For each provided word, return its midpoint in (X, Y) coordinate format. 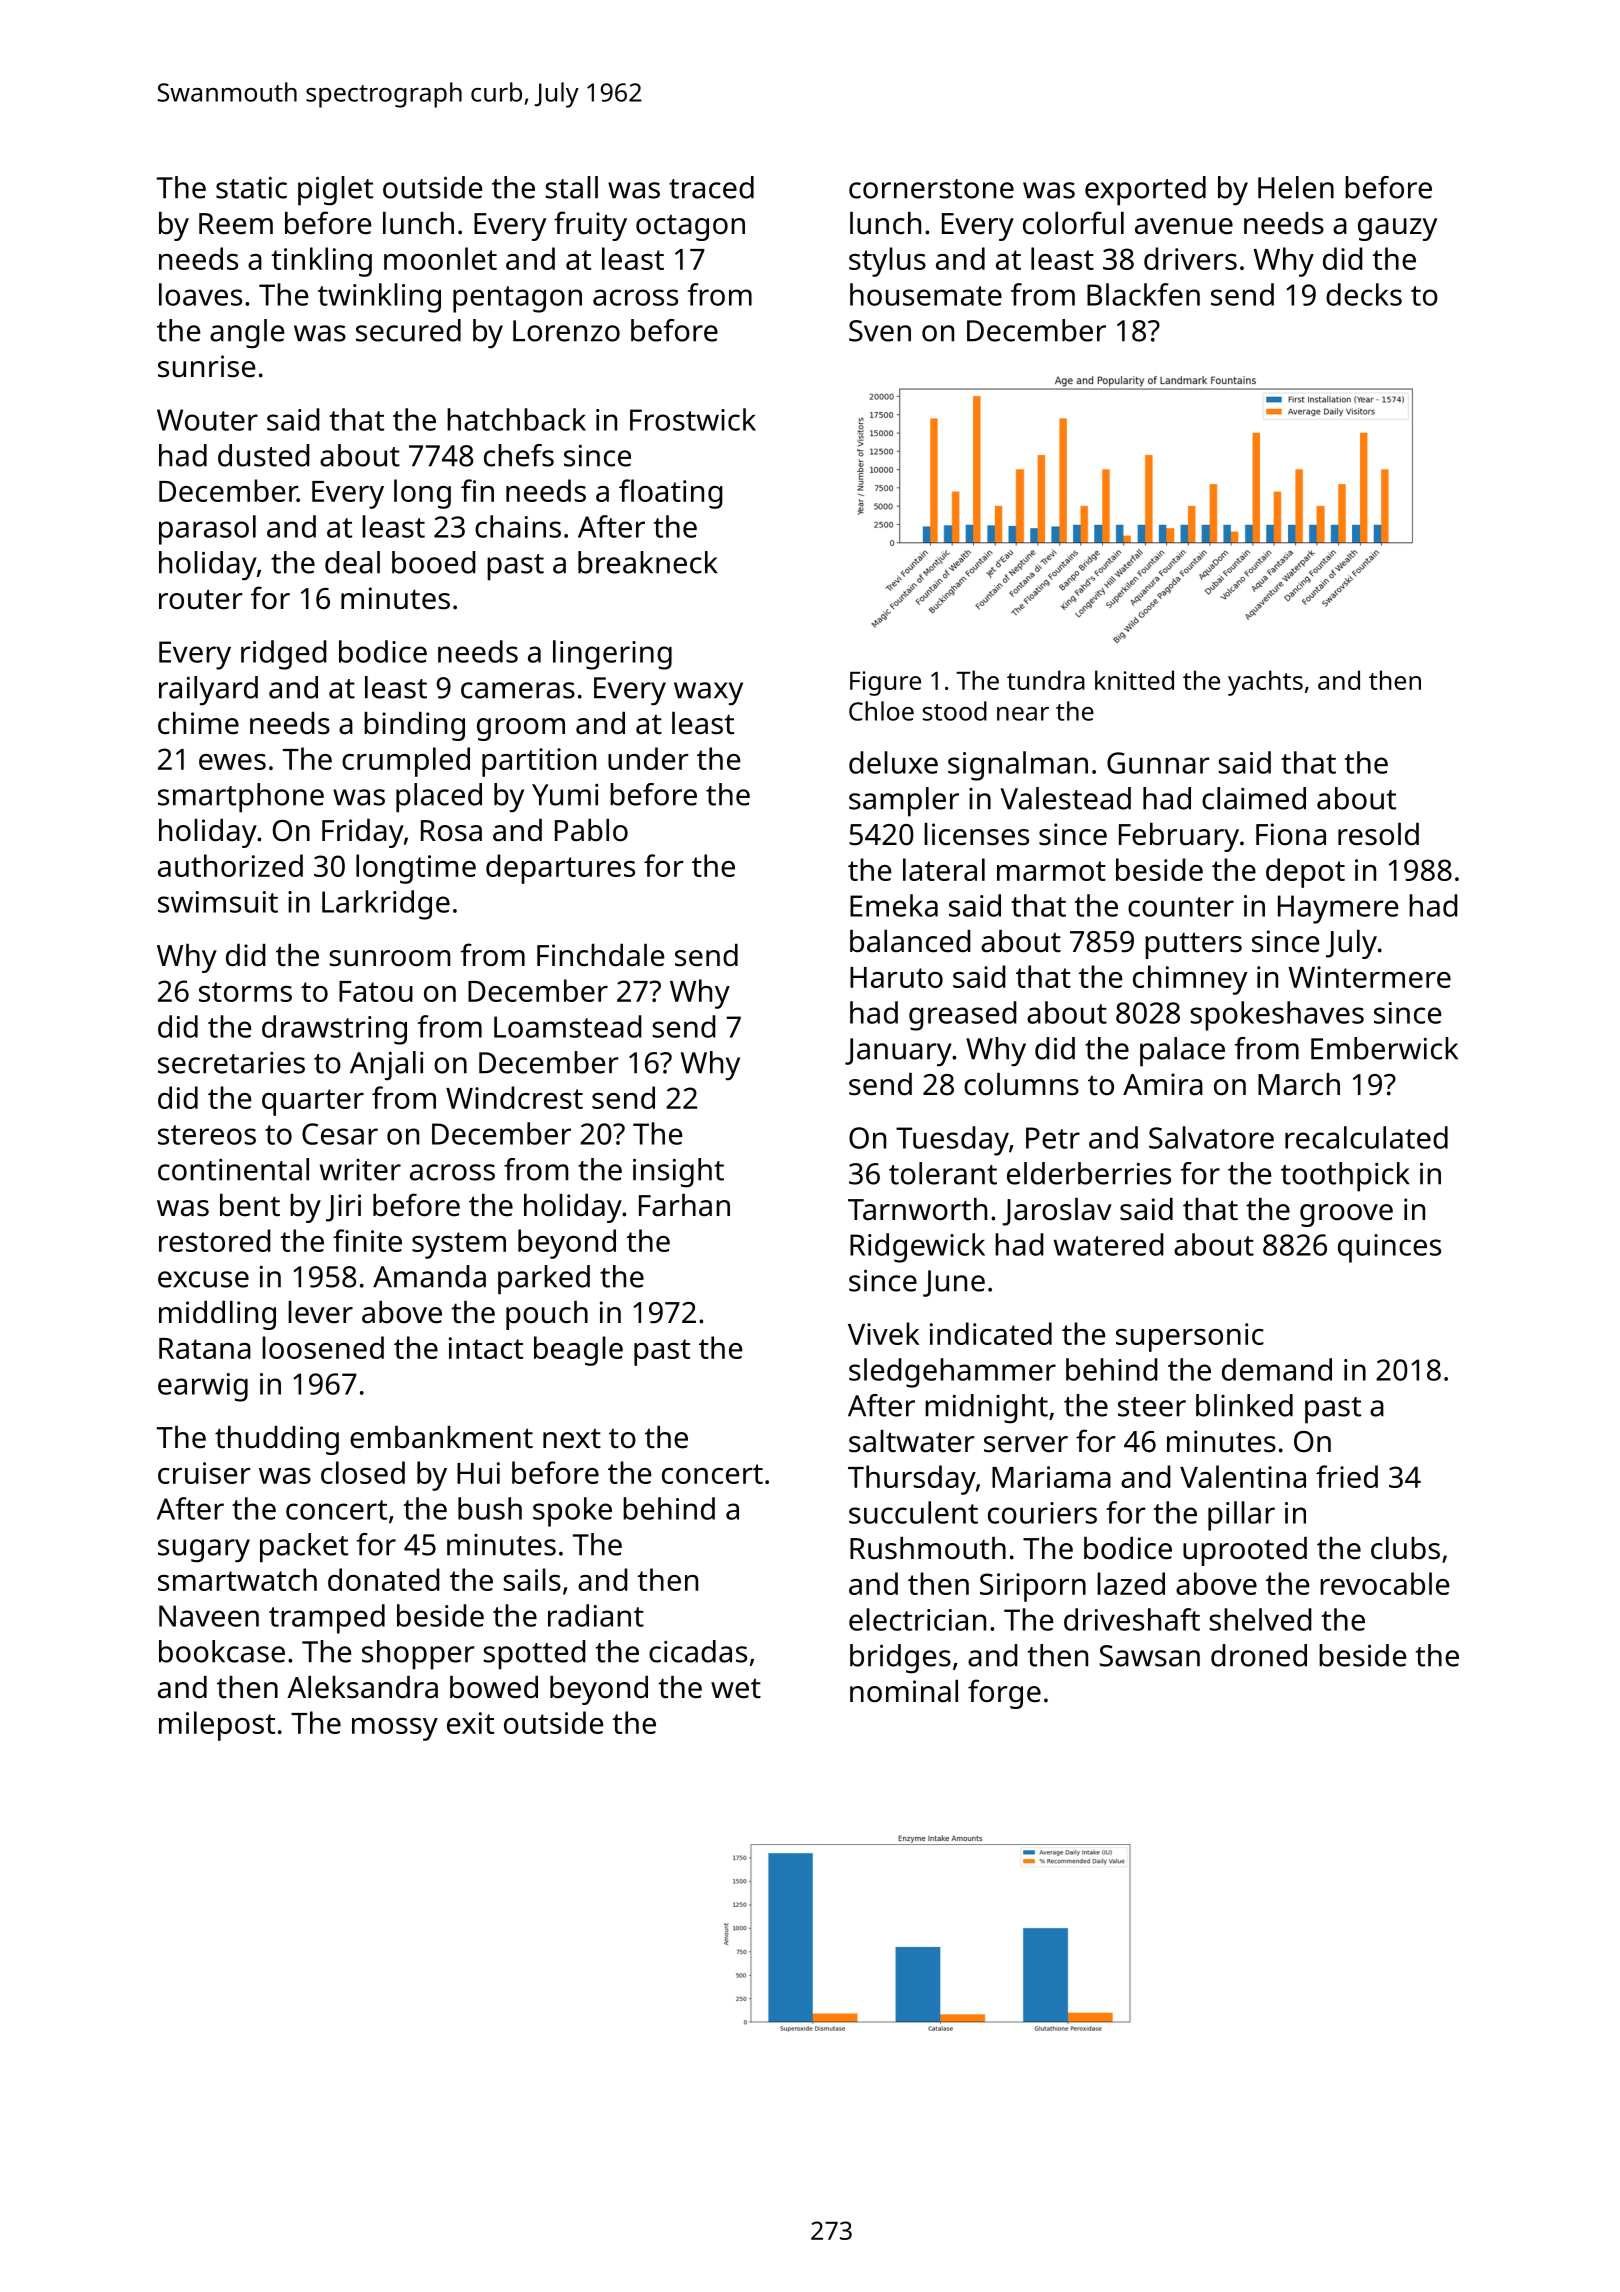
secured (408, 330)
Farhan (684, 1205)
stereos (207, 1135)
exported (1145, 191)
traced (711, 187)
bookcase (222, 1651)
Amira (1163, 1084)
